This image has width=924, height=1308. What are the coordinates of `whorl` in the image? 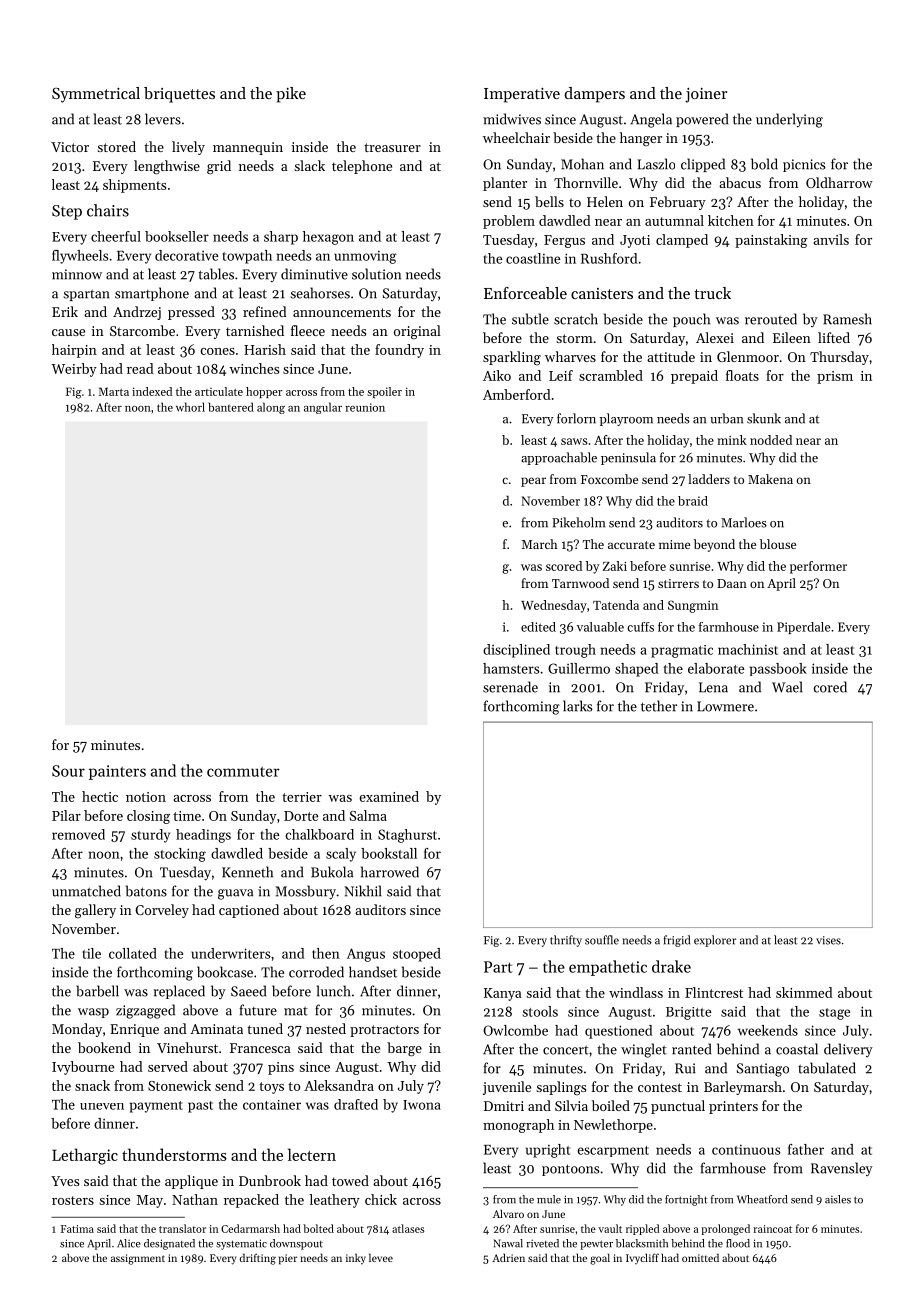 It's located at (190, 407).
